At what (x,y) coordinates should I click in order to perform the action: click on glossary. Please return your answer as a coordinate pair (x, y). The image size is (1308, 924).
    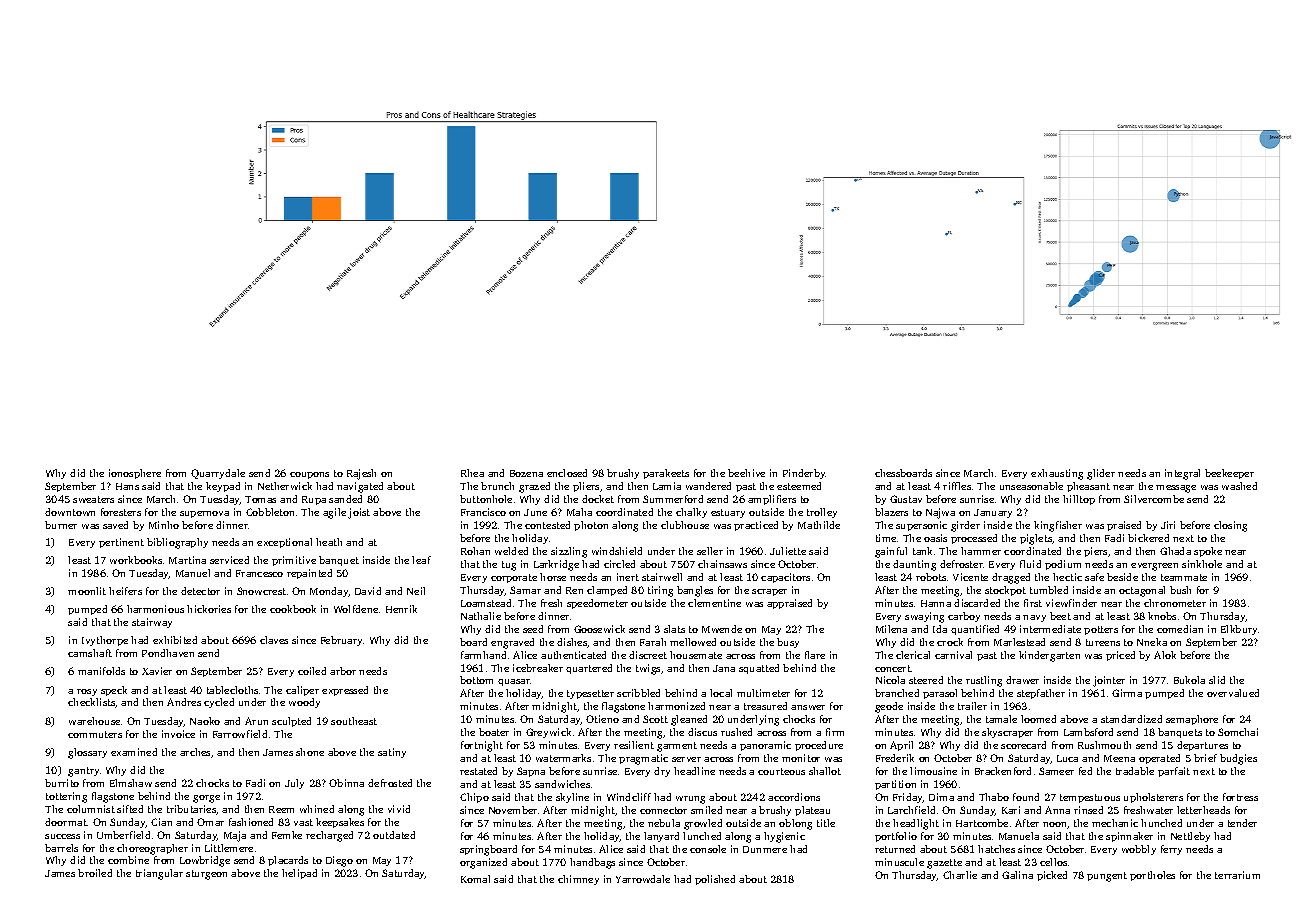
    Looking at the image, I should click on (87, 753).
